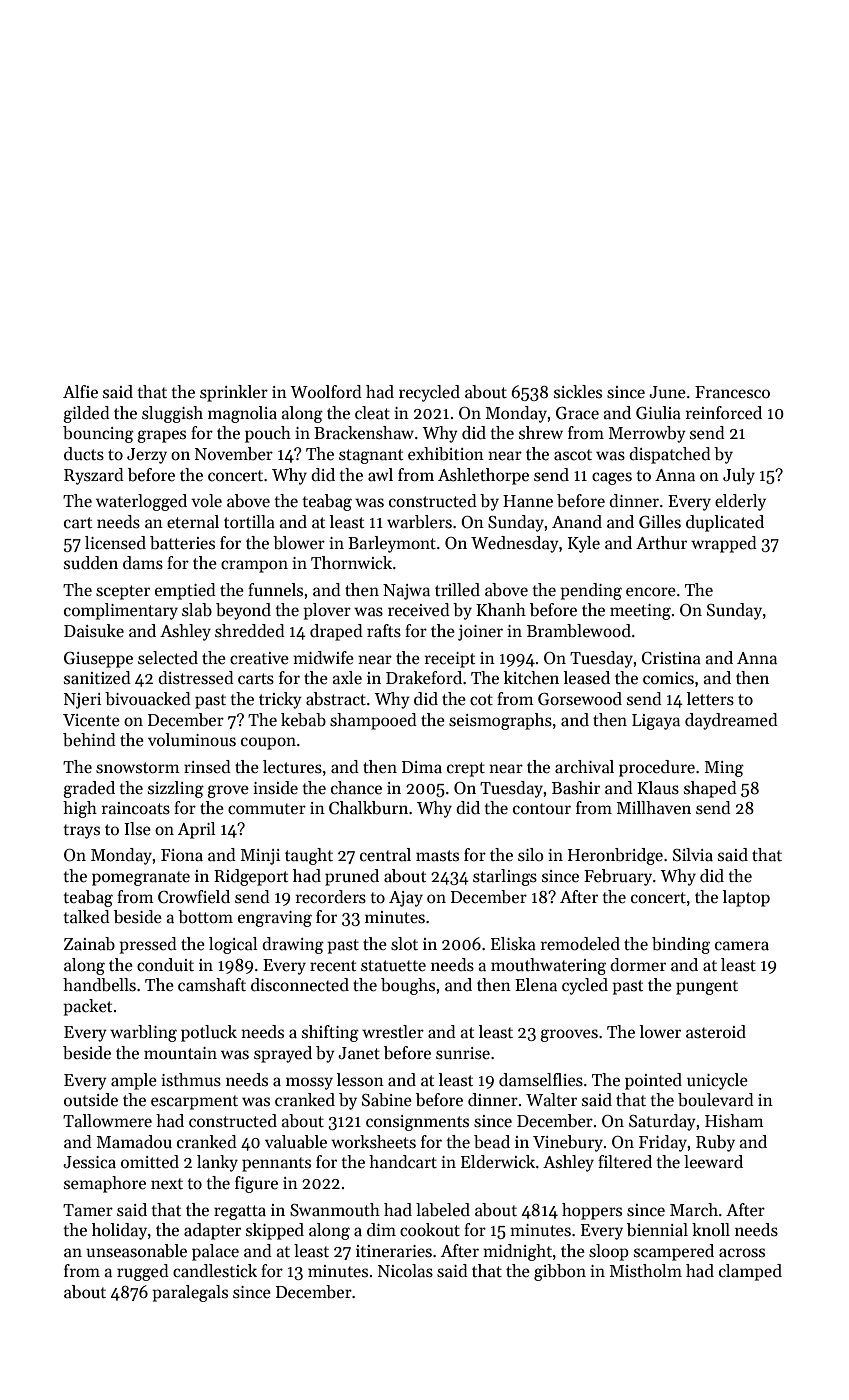 This document has height=1400, width=849. What do you see at coordinates (654, 808) in the document?
I see `Millhaven` at bounding box center [654, 808].
